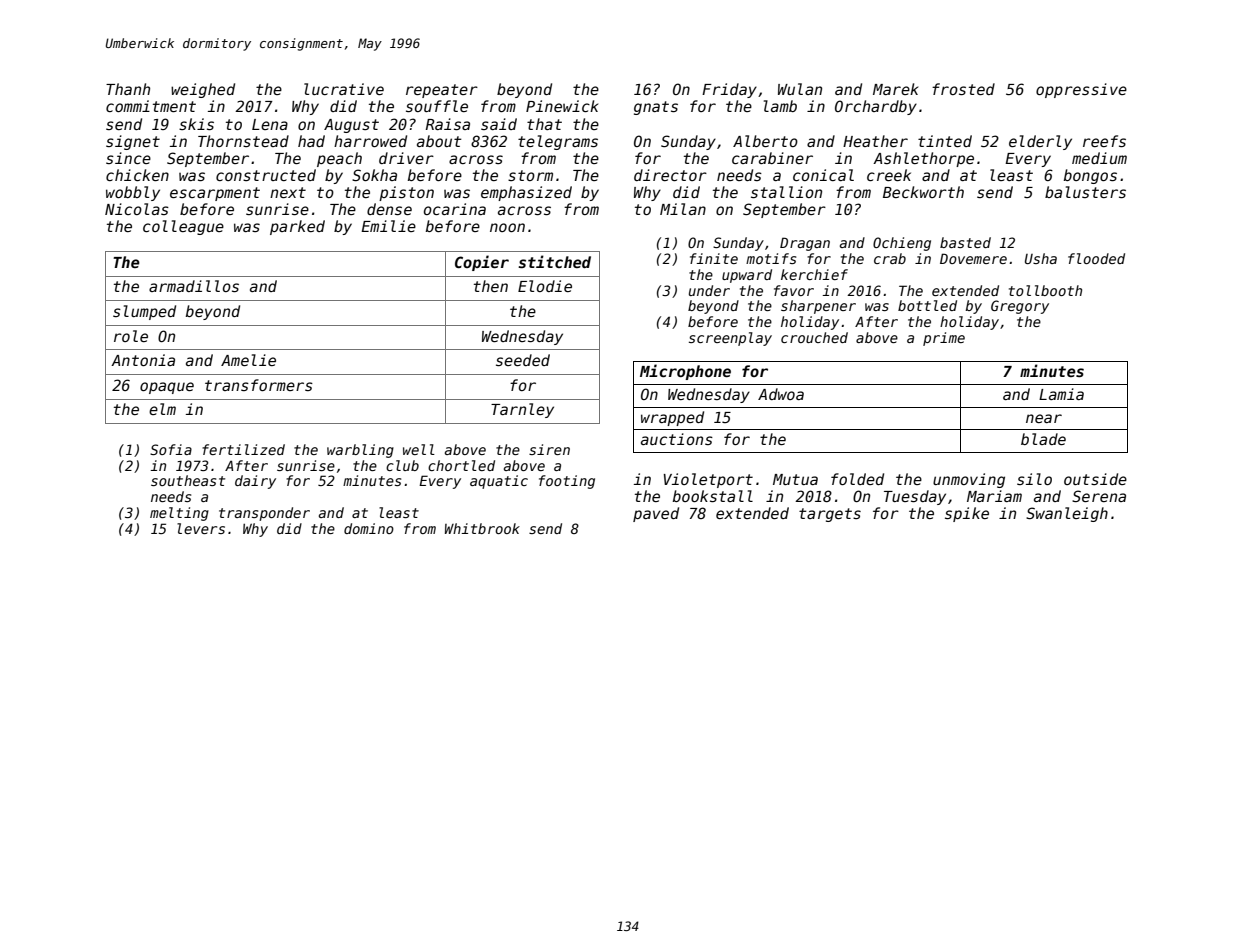 This screenshot has height=952, width=1233. Describe the element at coordinates (795, 479) in the screenshot. I see `Mutua` at that location.
